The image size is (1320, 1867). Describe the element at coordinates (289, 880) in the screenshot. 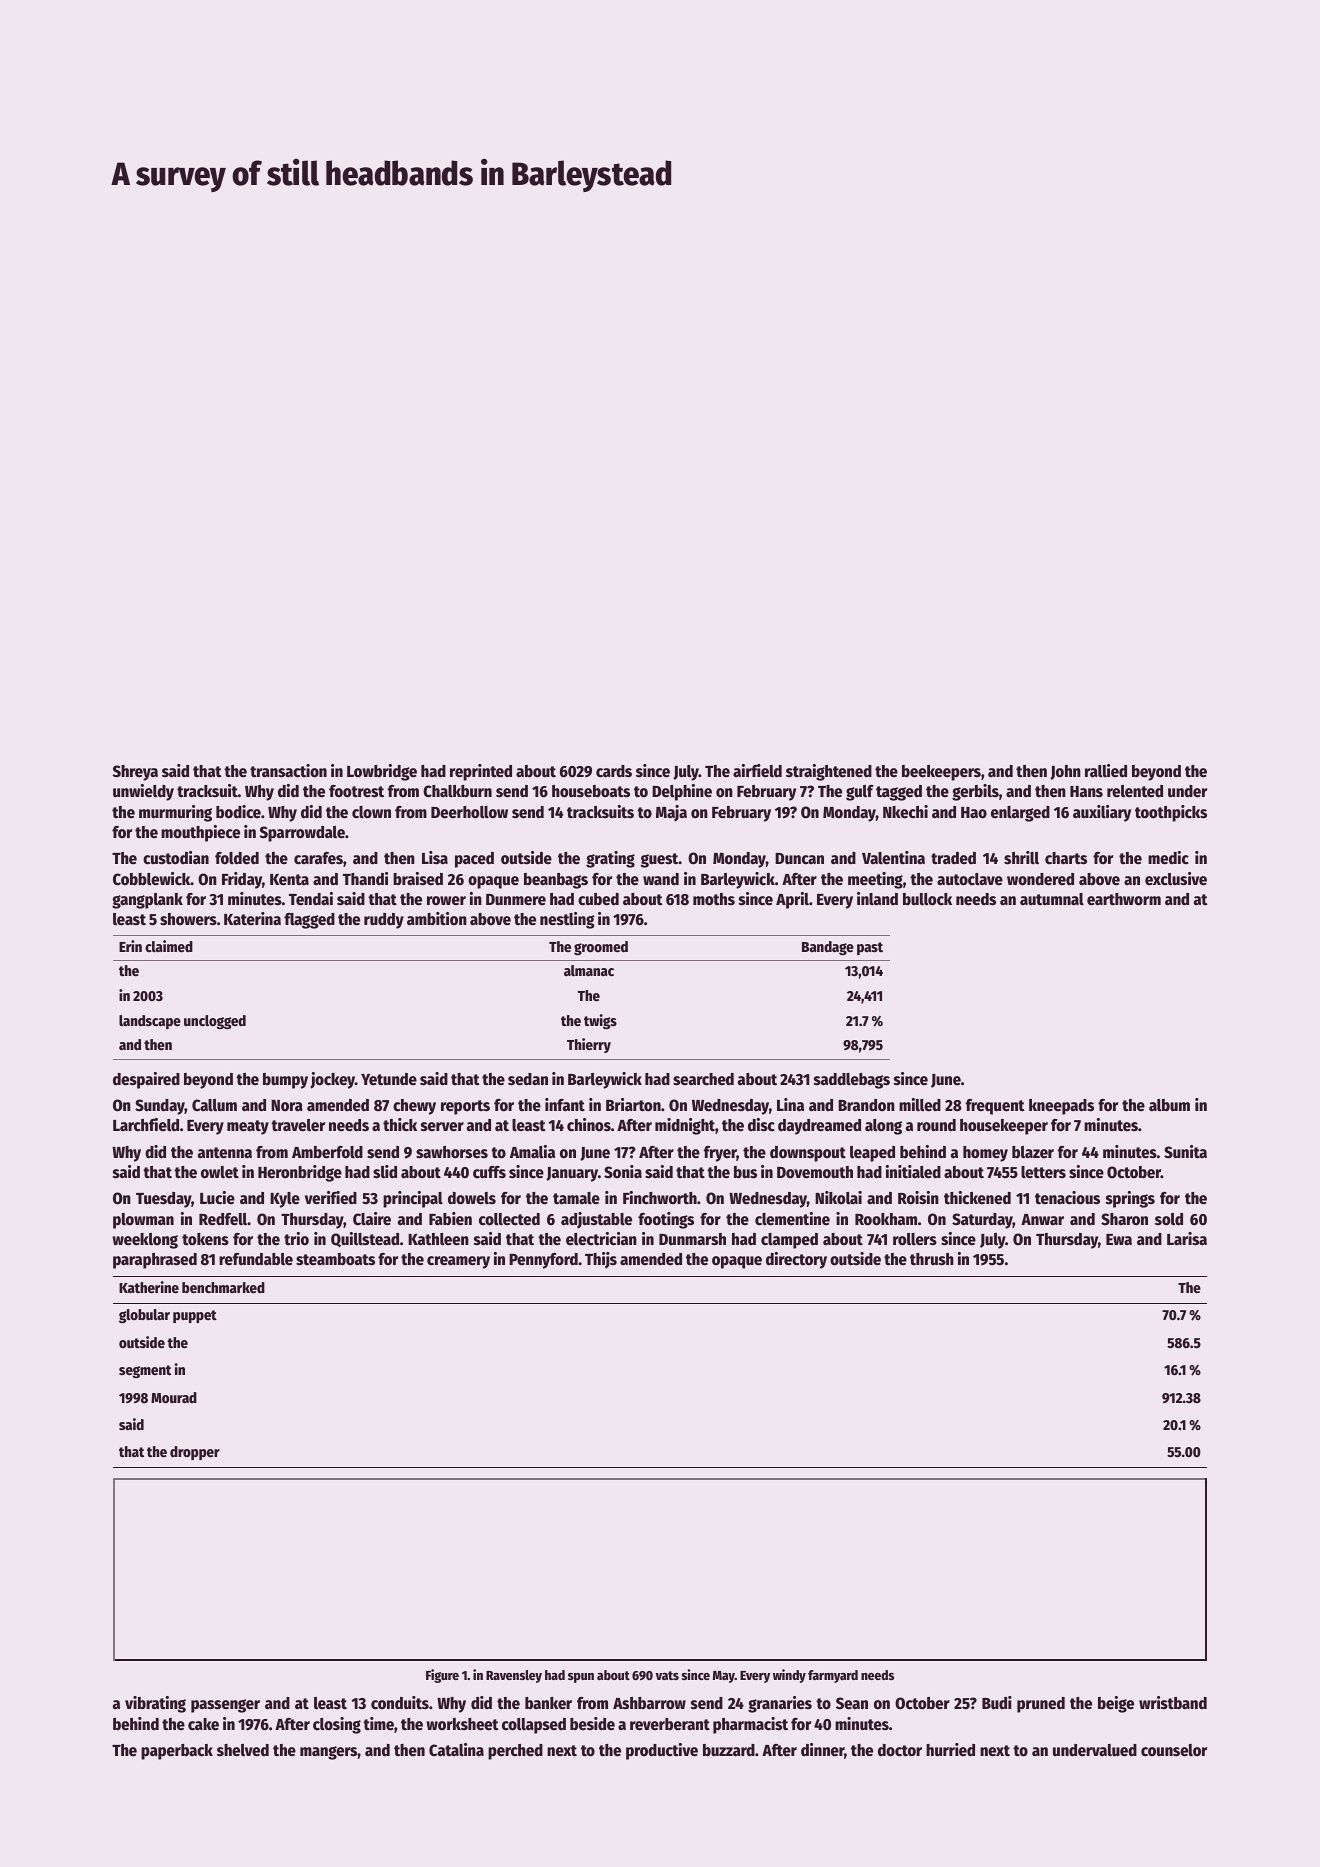

I see `Kenta` at that location.
